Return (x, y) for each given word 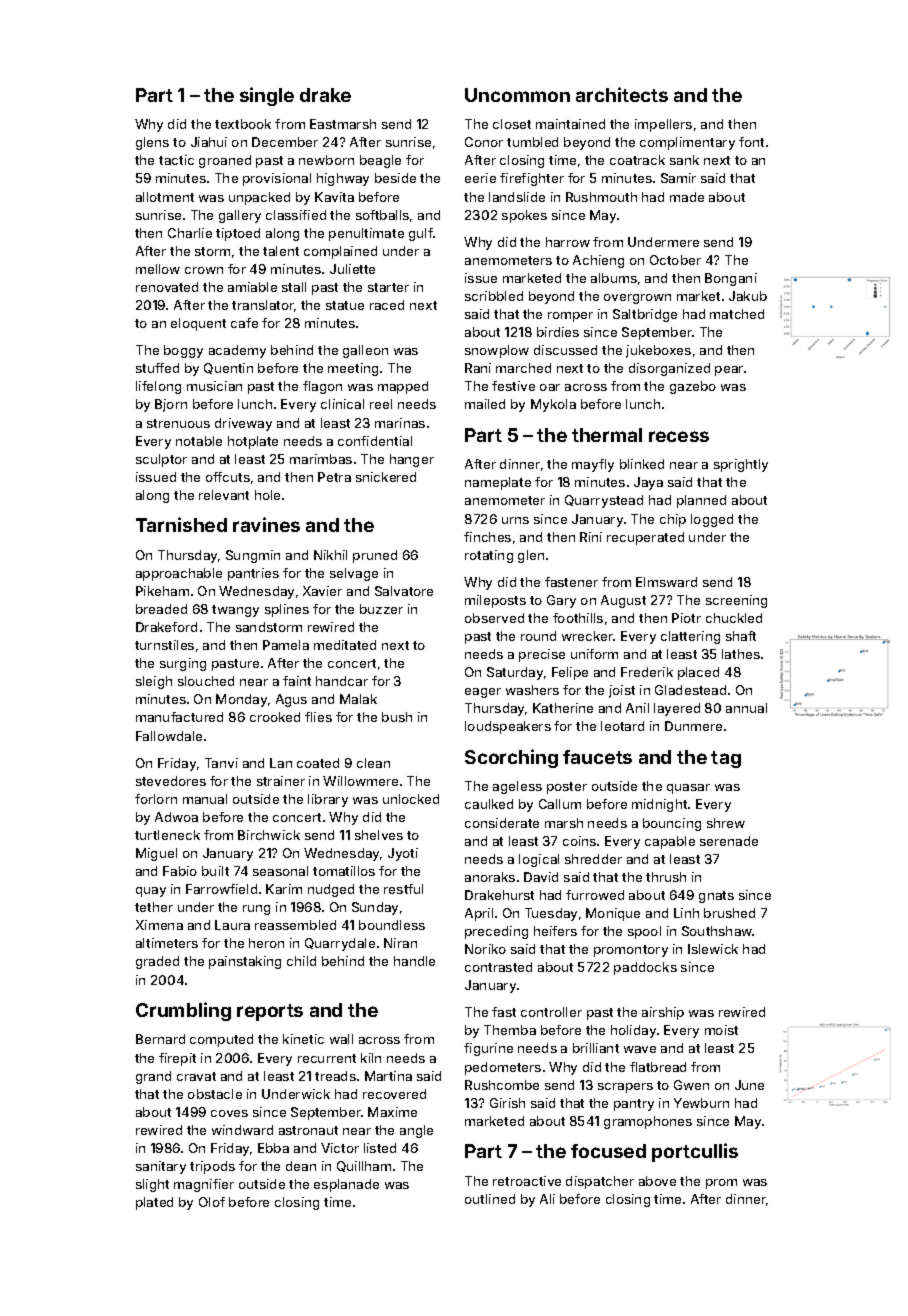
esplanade (346, 1185)
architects (622, 94)
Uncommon (517, 95)
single (267, 96)
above (657, 1181)
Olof (212, 1202)
